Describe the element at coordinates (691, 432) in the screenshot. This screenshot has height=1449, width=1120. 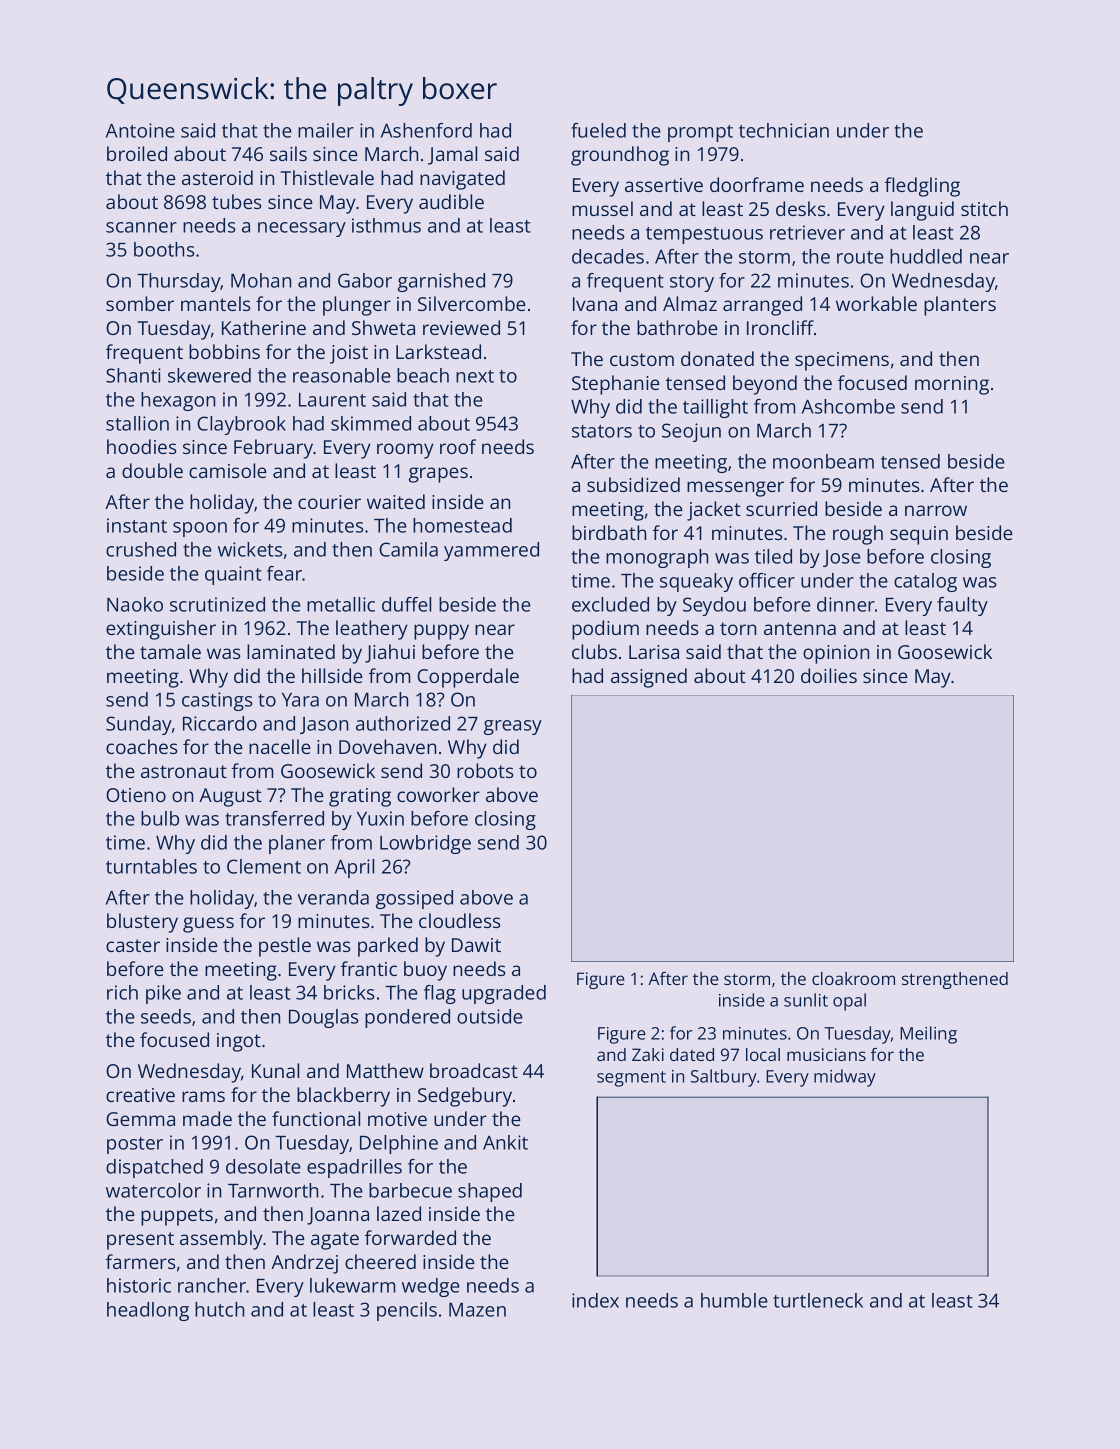
I see `Seojun` at that location.
